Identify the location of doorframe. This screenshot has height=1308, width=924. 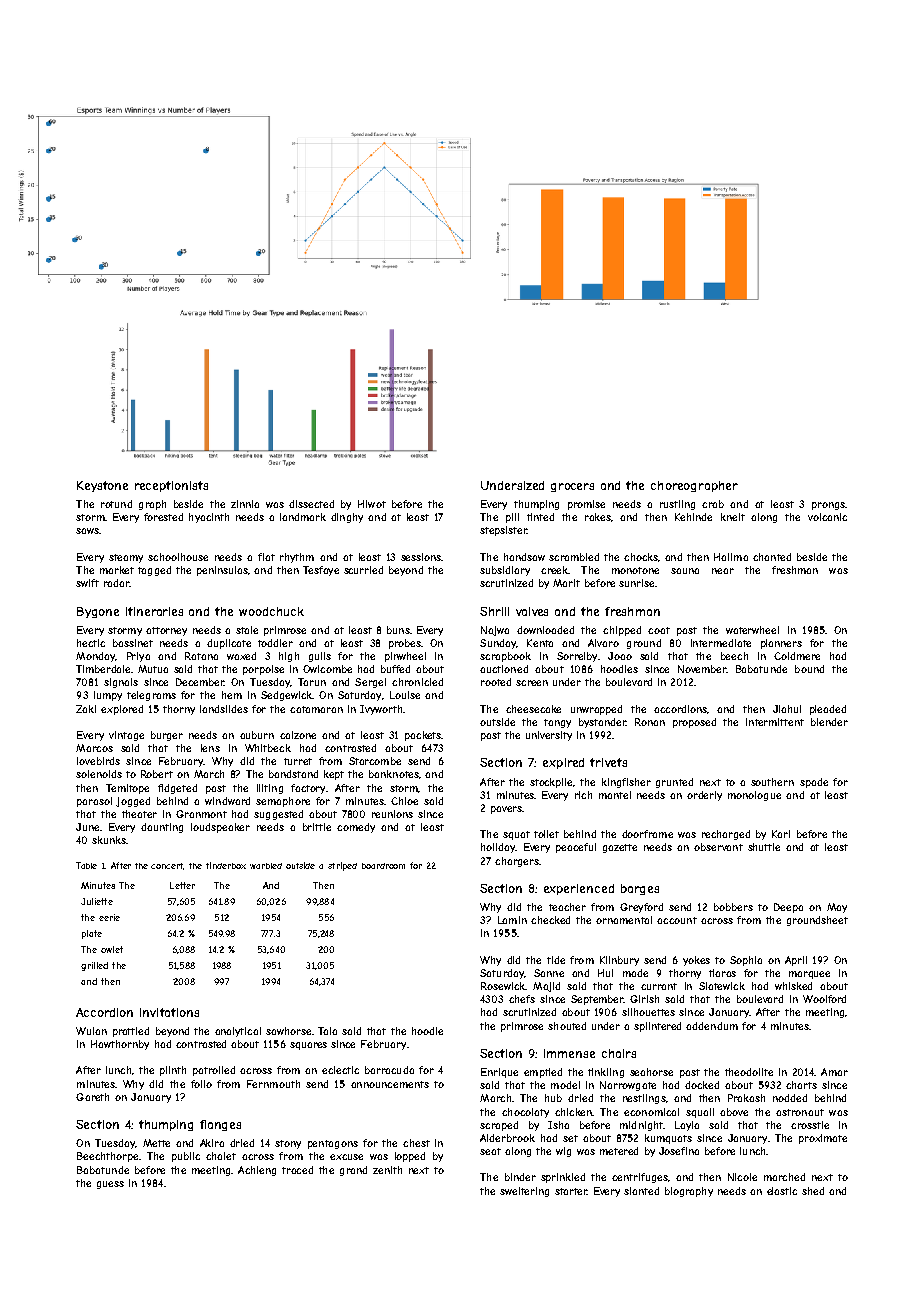
(647, 834).
